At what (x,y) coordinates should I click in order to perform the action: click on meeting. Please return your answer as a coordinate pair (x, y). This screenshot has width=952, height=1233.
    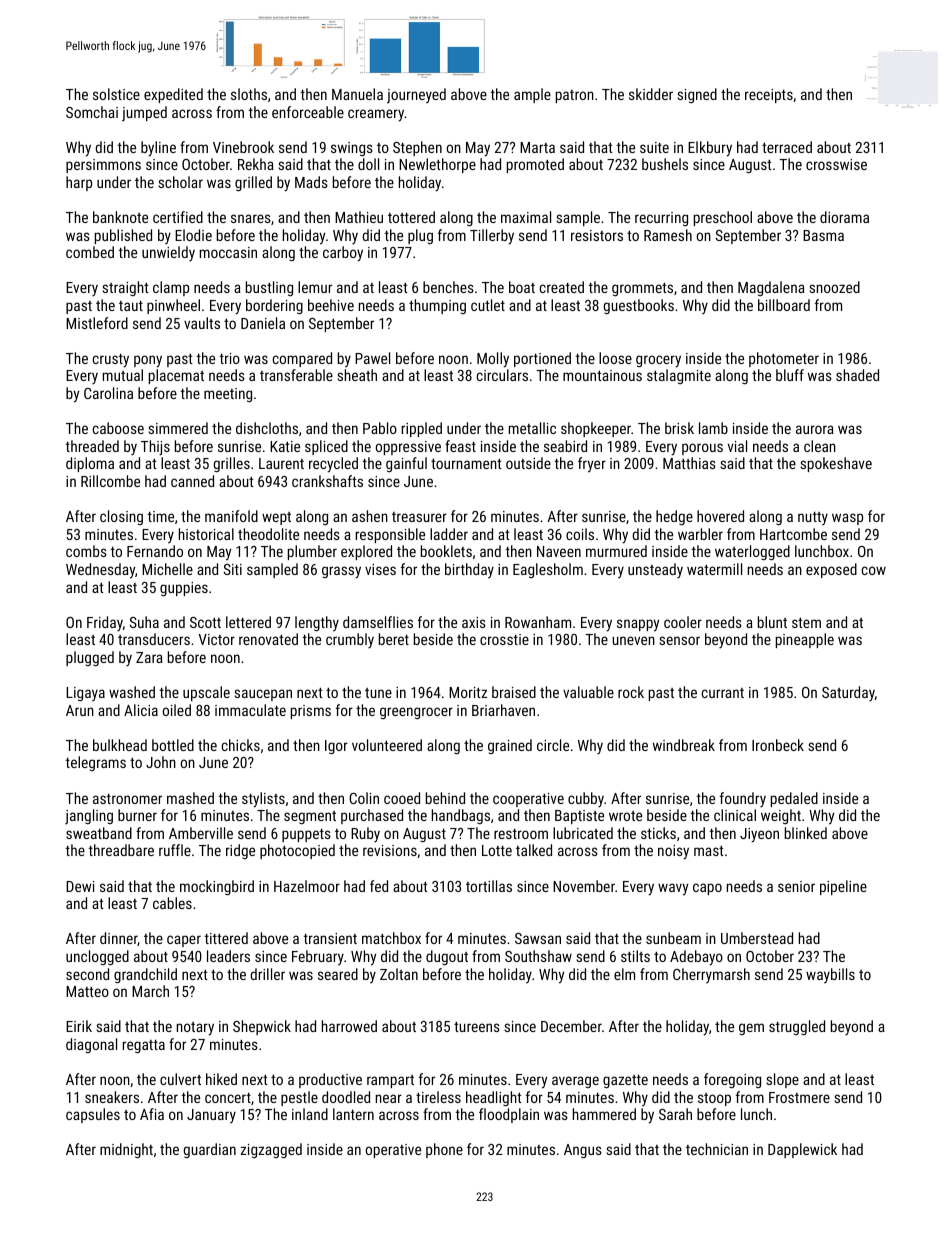
    Looking at the image, I should click on (228, 395).
